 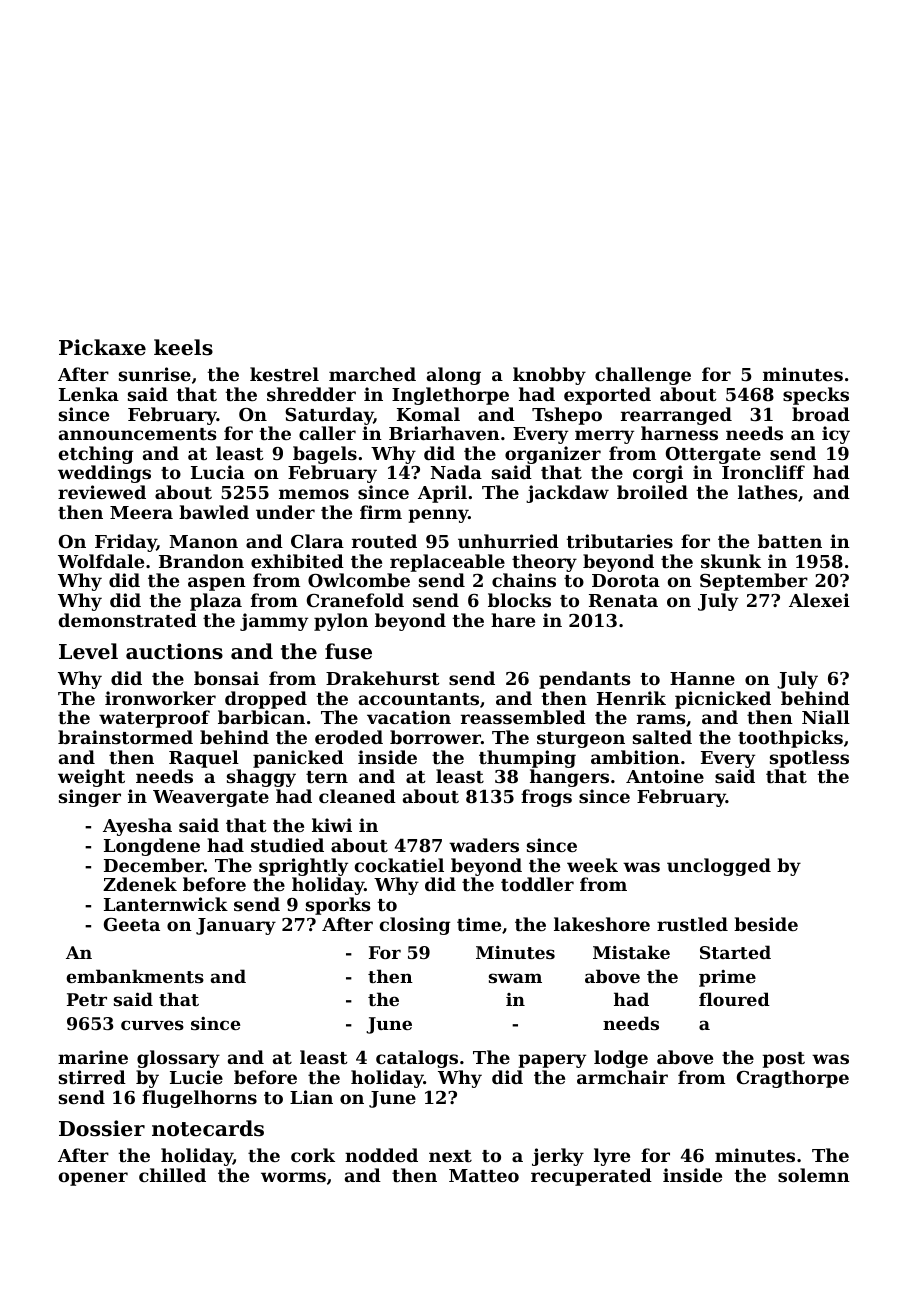 I want to click on challenge, so click(x=643, y=376).
